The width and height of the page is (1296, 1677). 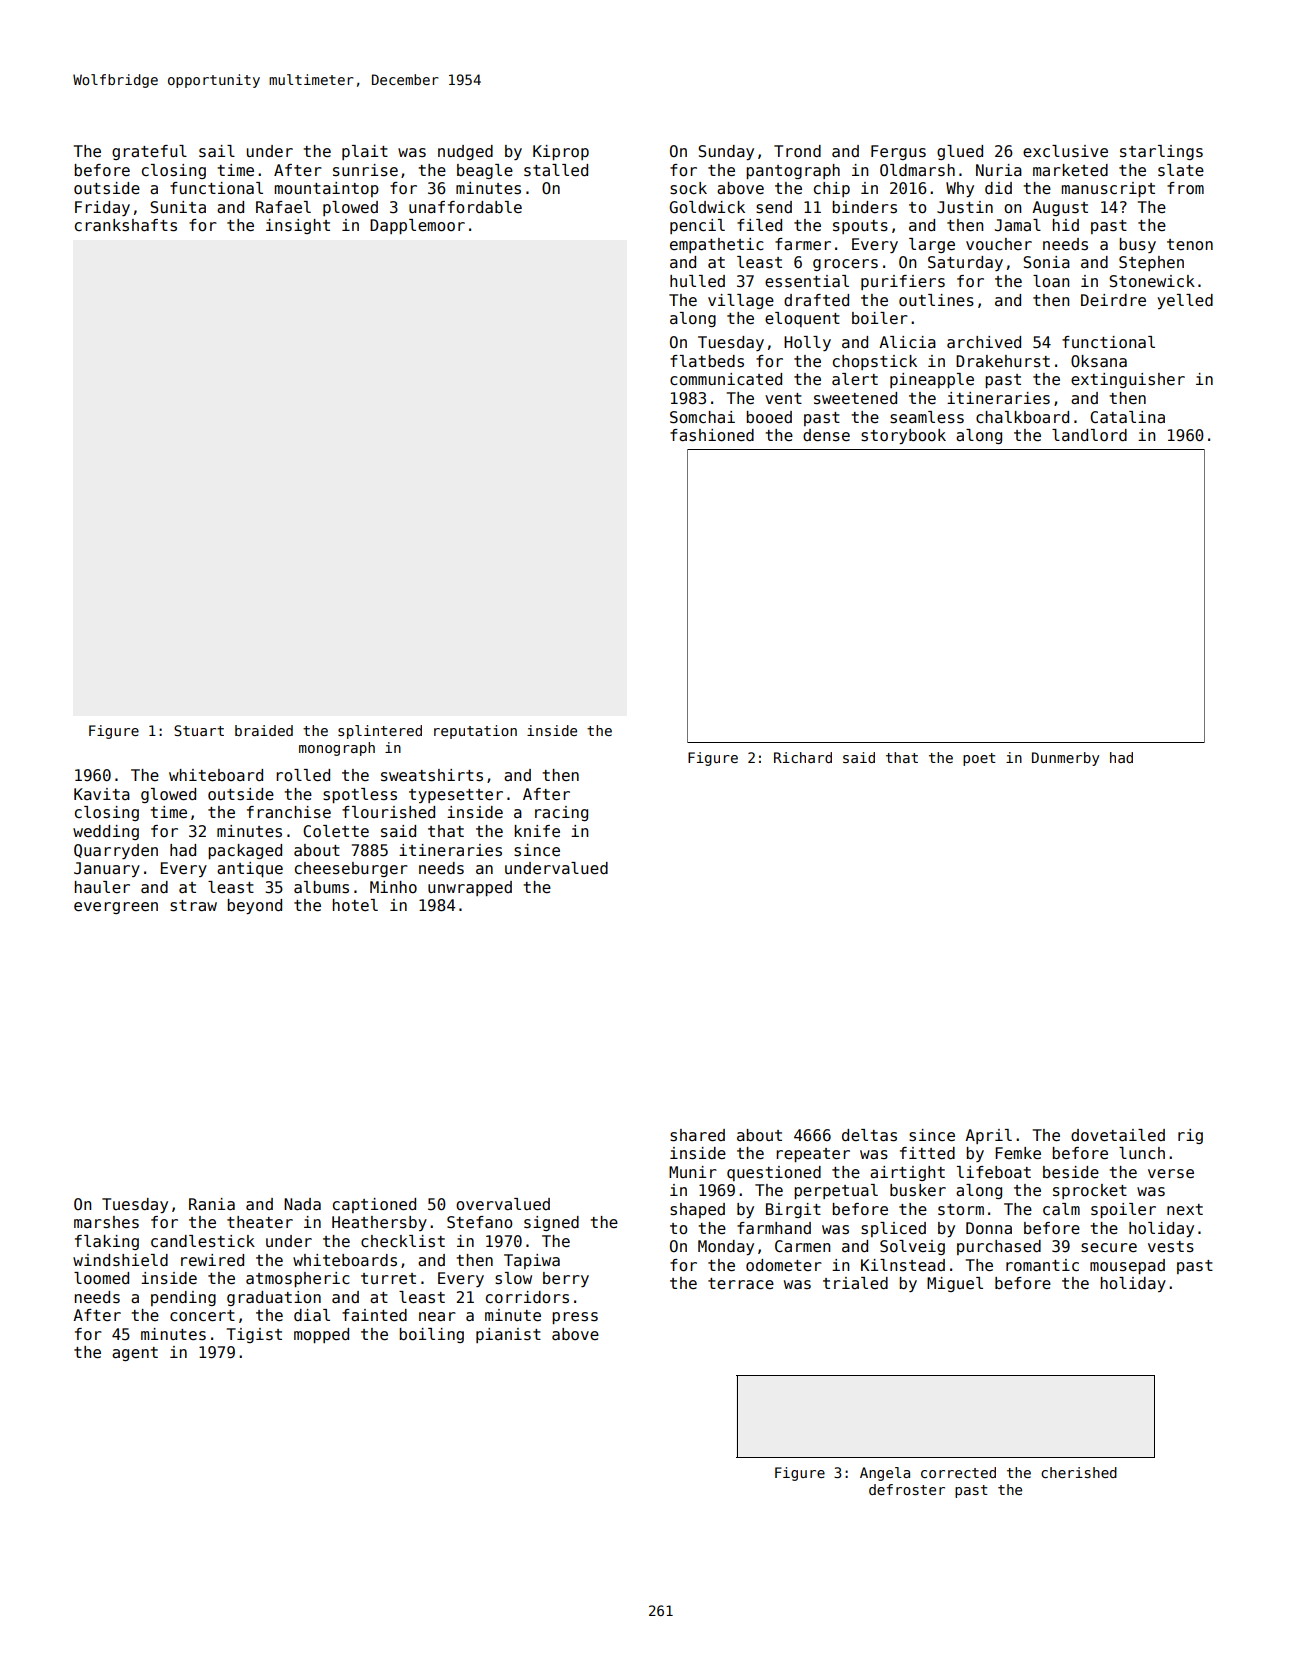 What do you see at coordinates (1089, 435) in the page?
I see `landlord` at bounding box center [1089, 435].
